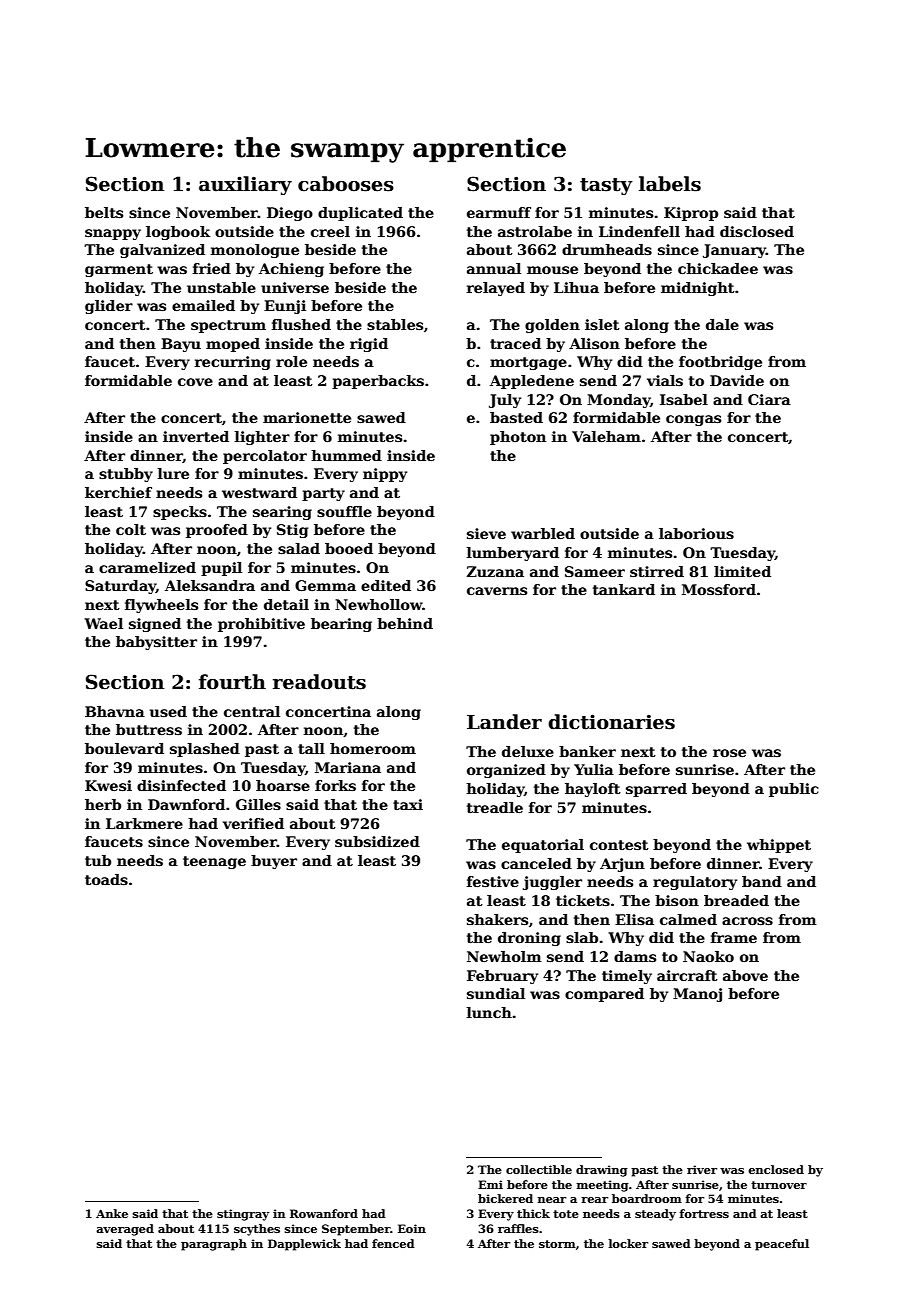 The width and height of the screenshot is (908, 1316). Describe the element at coordinates (385, 475) in the screenshot. I see `nippy` at that location.
